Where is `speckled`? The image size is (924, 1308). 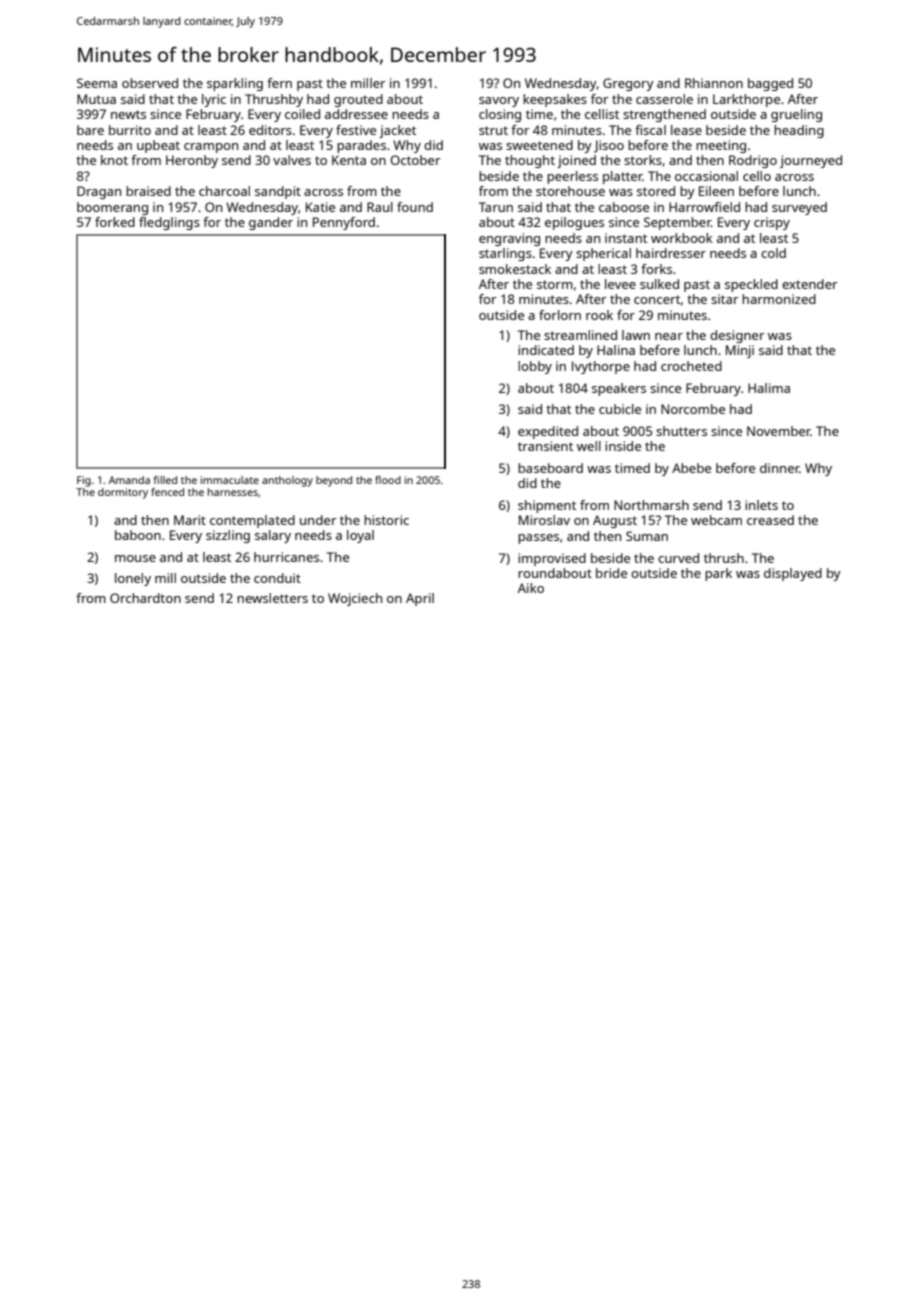 speckled is located at coordinates (751, 285).
